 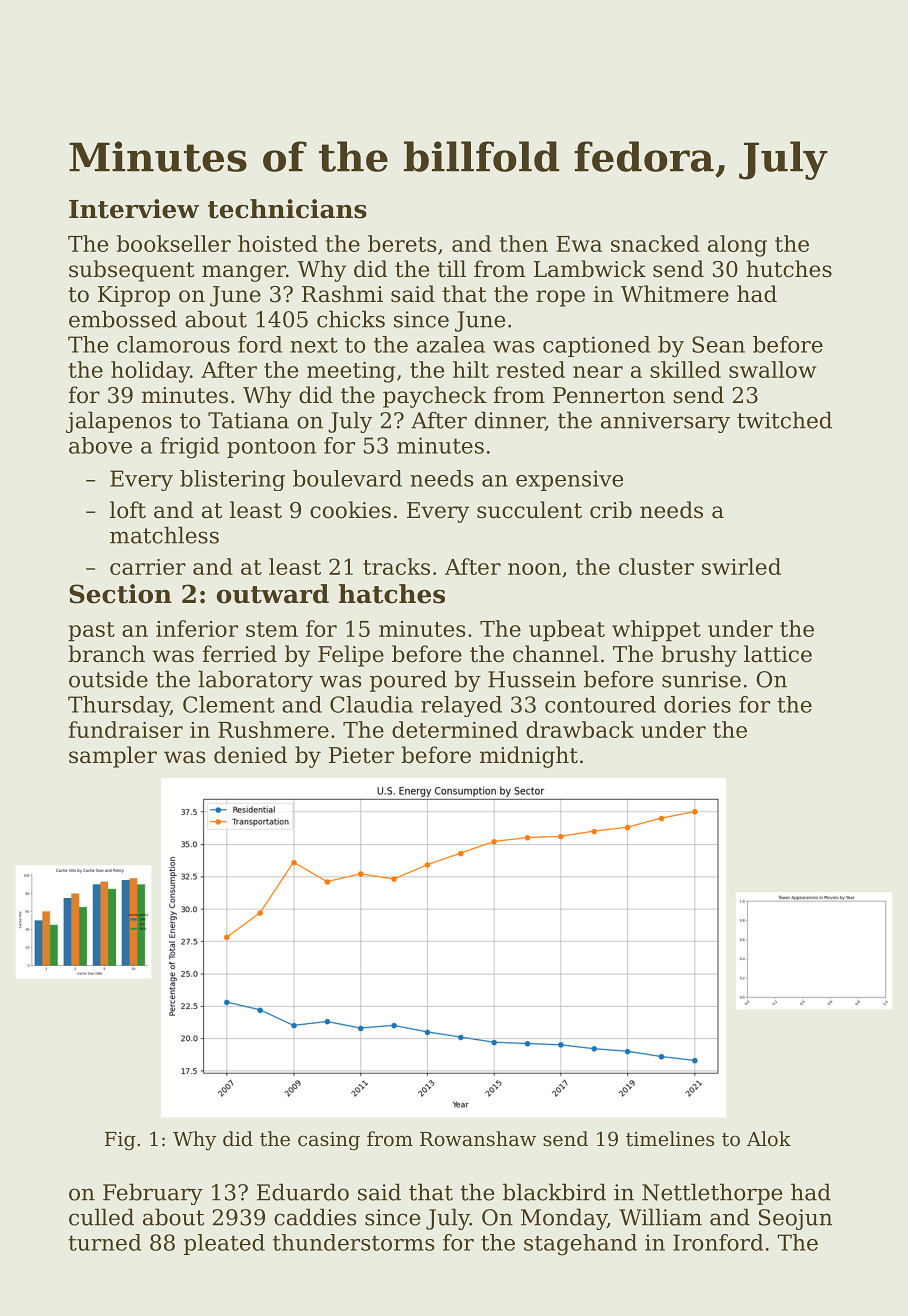 What do you see at coordinates (347, 478) in the screenshot?
I see `boulevard` at bounding box center [347, 478].
